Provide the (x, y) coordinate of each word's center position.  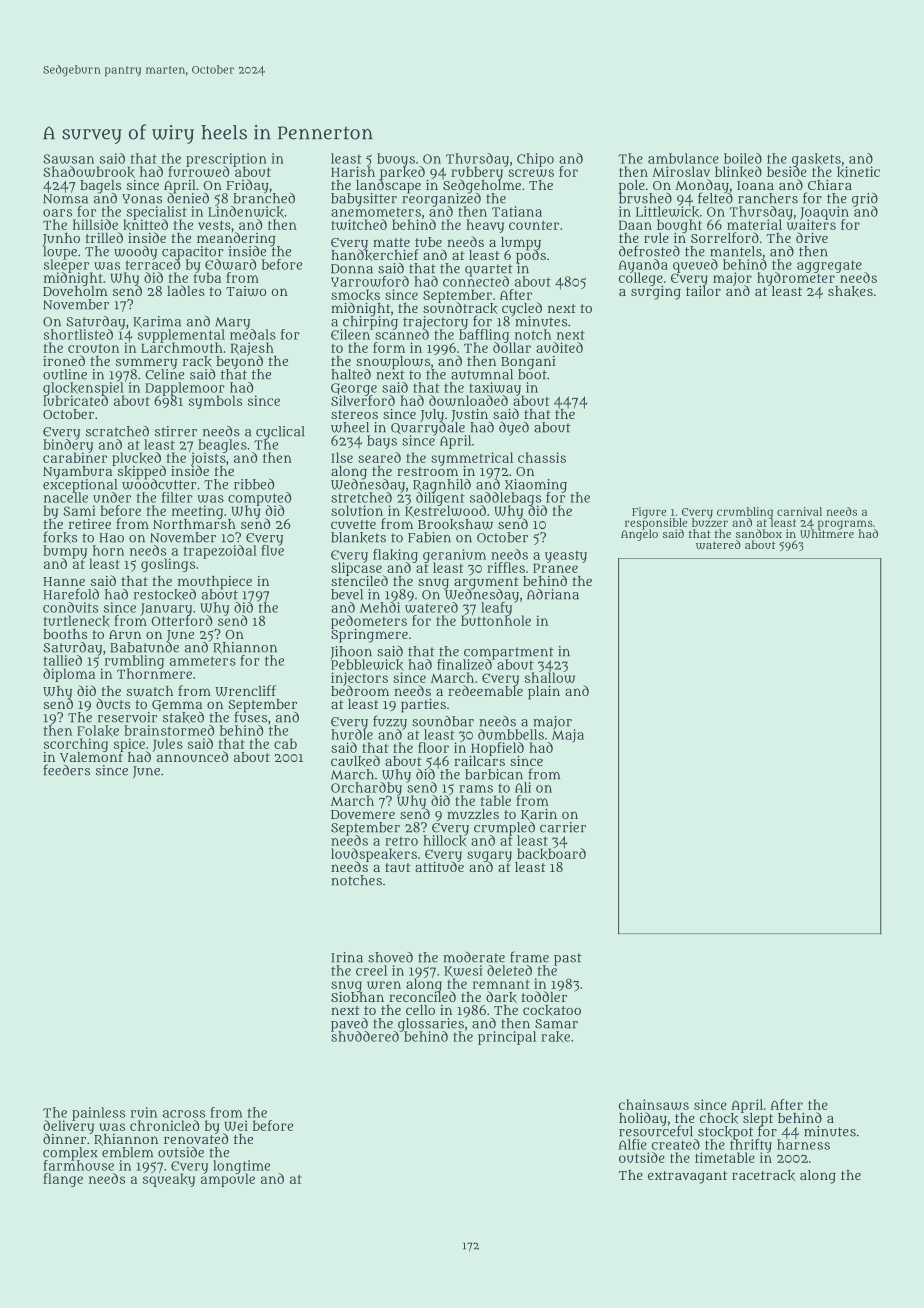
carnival (799, 511)
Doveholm (75, 291)
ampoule (228, 1180)
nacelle (66, 497)
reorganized (441, 199)
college (641, 279)
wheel (350, 427)
